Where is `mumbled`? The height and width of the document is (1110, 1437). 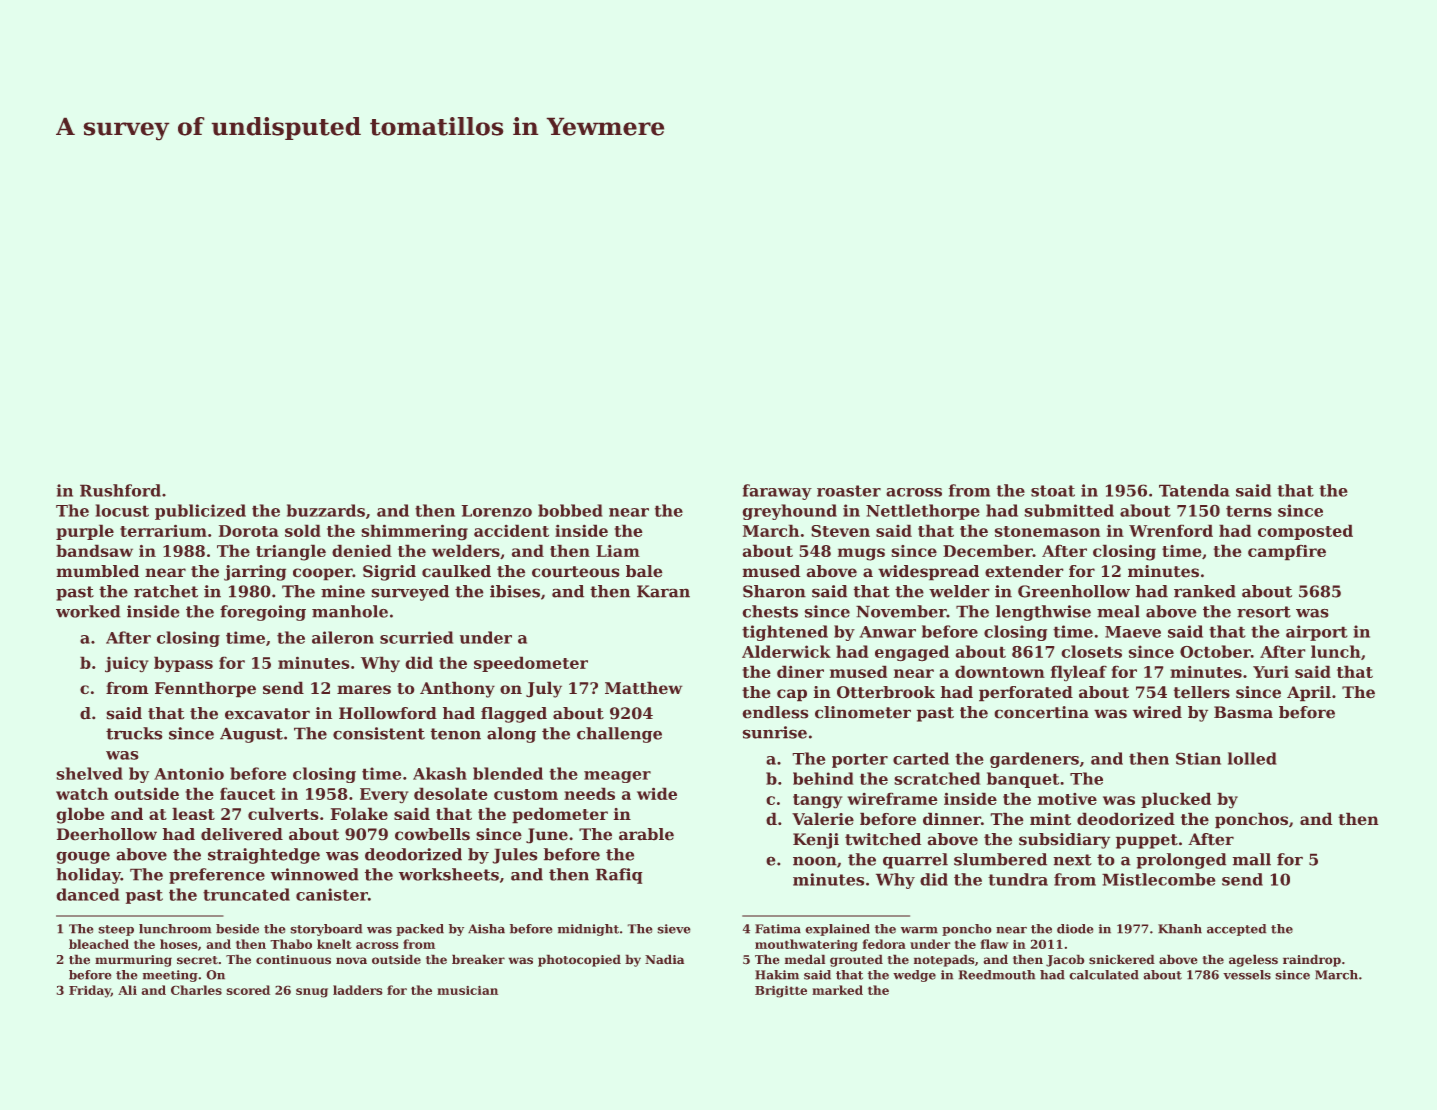 mumbled is located at coordinates (97, 571).
